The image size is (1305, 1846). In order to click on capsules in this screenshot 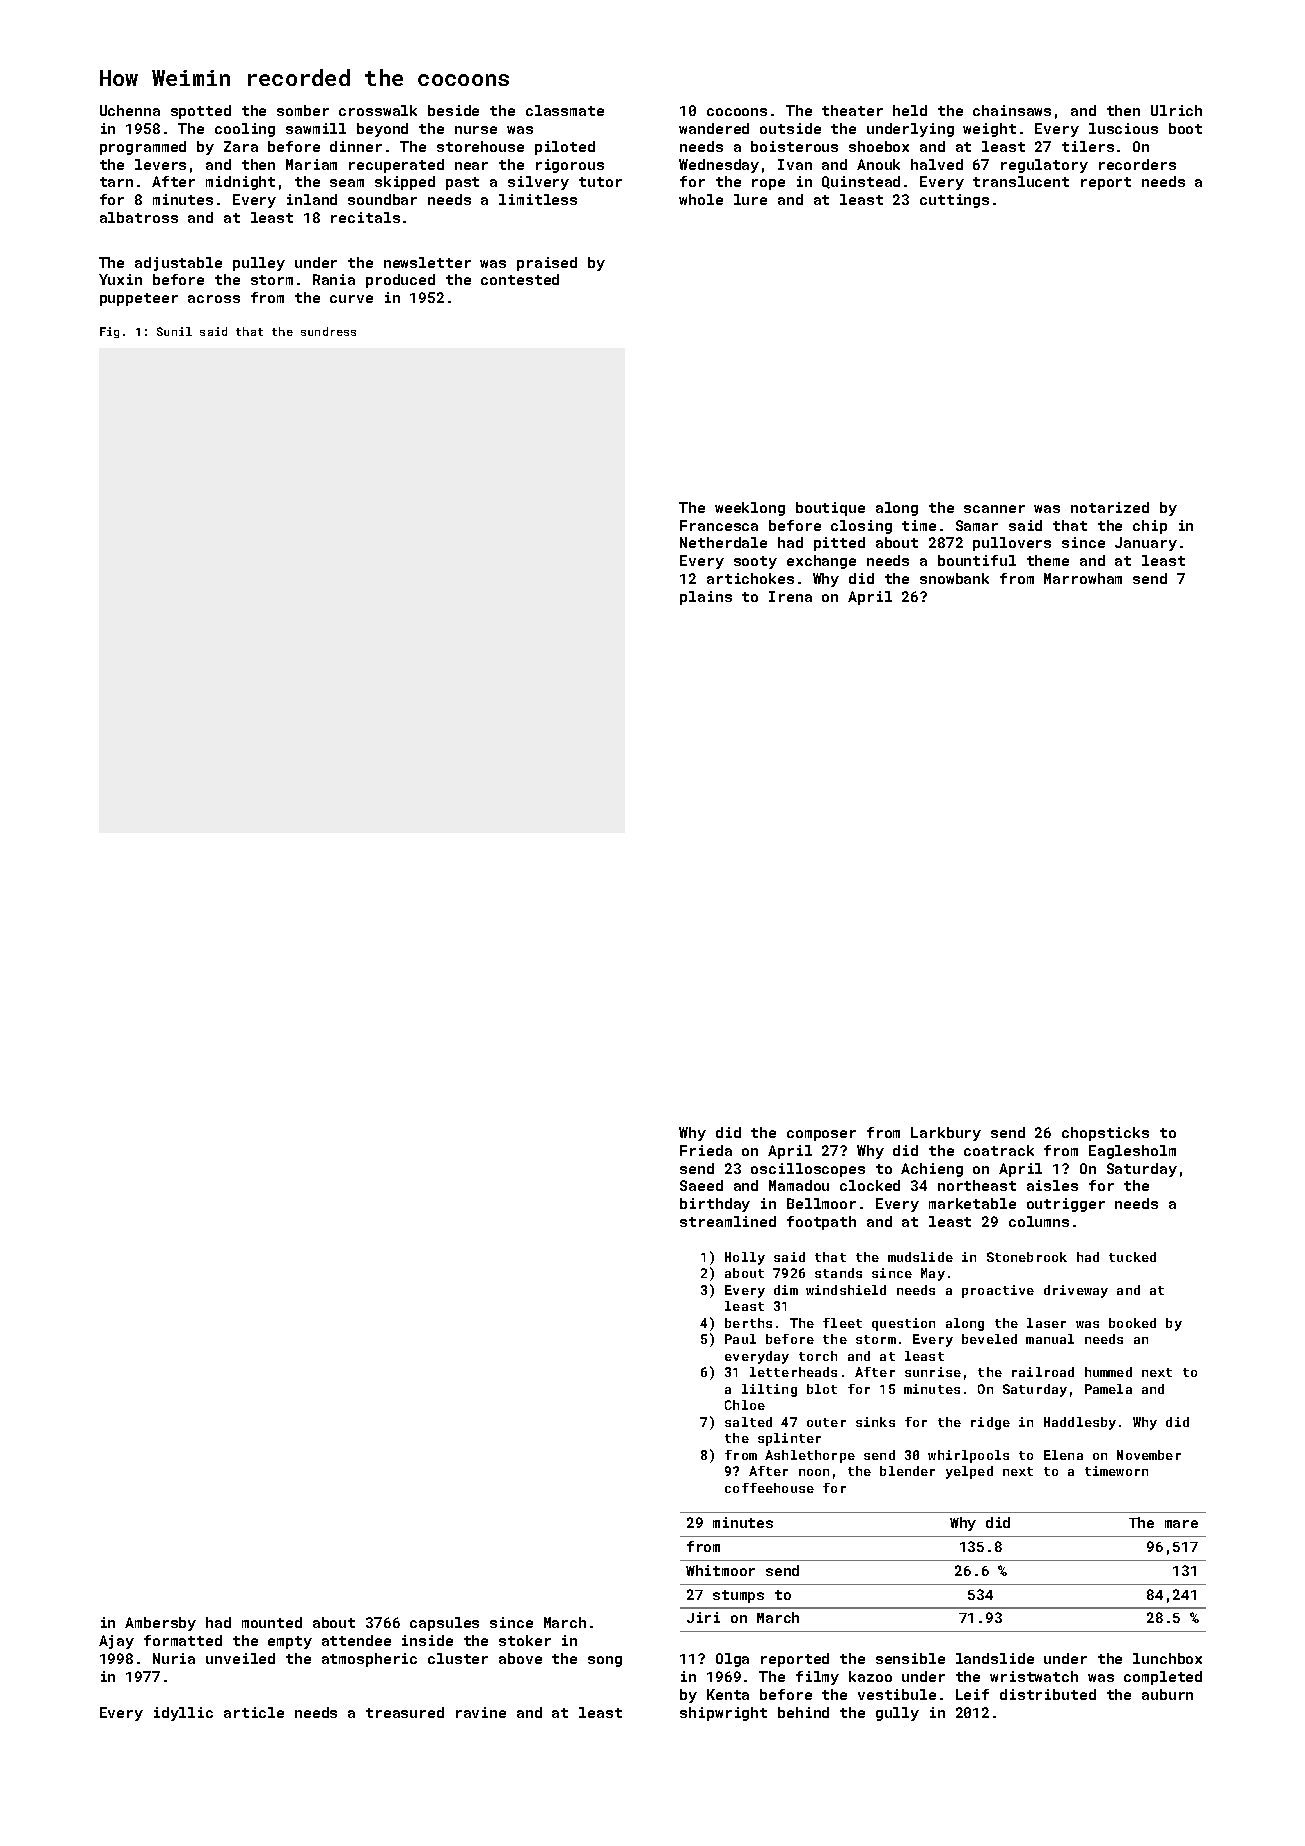, I will do `click(444, 1624)`.
